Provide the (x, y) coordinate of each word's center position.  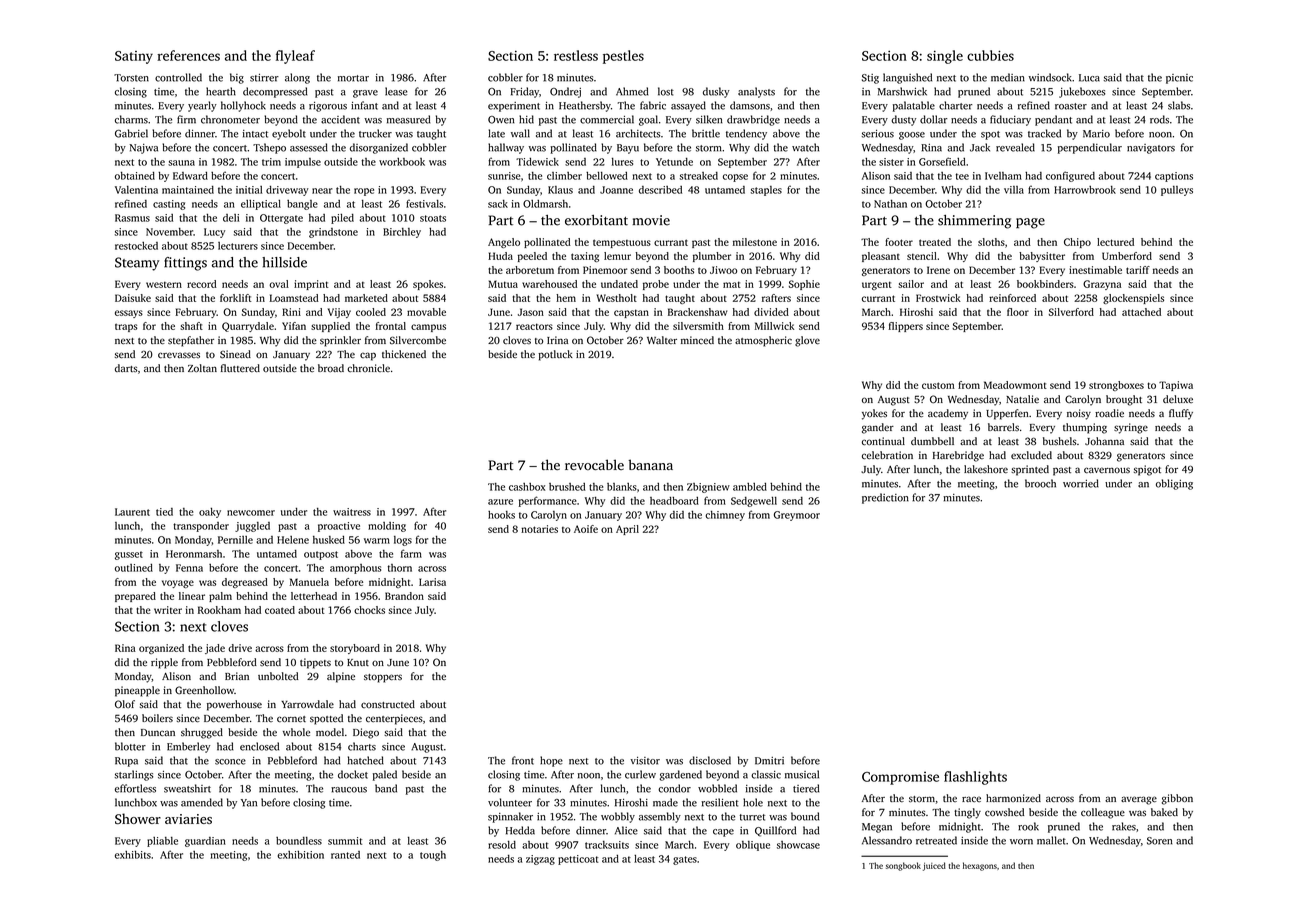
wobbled (717, 788)
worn (1021, 842)
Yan (249, 803)
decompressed (275, 92)
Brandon (404, 596)
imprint (311, 285)
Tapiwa (1176, 386)
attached (1141, 312)
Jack (980, 147)
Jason (531, 312)
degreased (245, 583)
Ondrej (565, 92)
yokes (874, 414)
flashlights (975, 778)
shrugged (202, 733)
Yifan (294, 326)
